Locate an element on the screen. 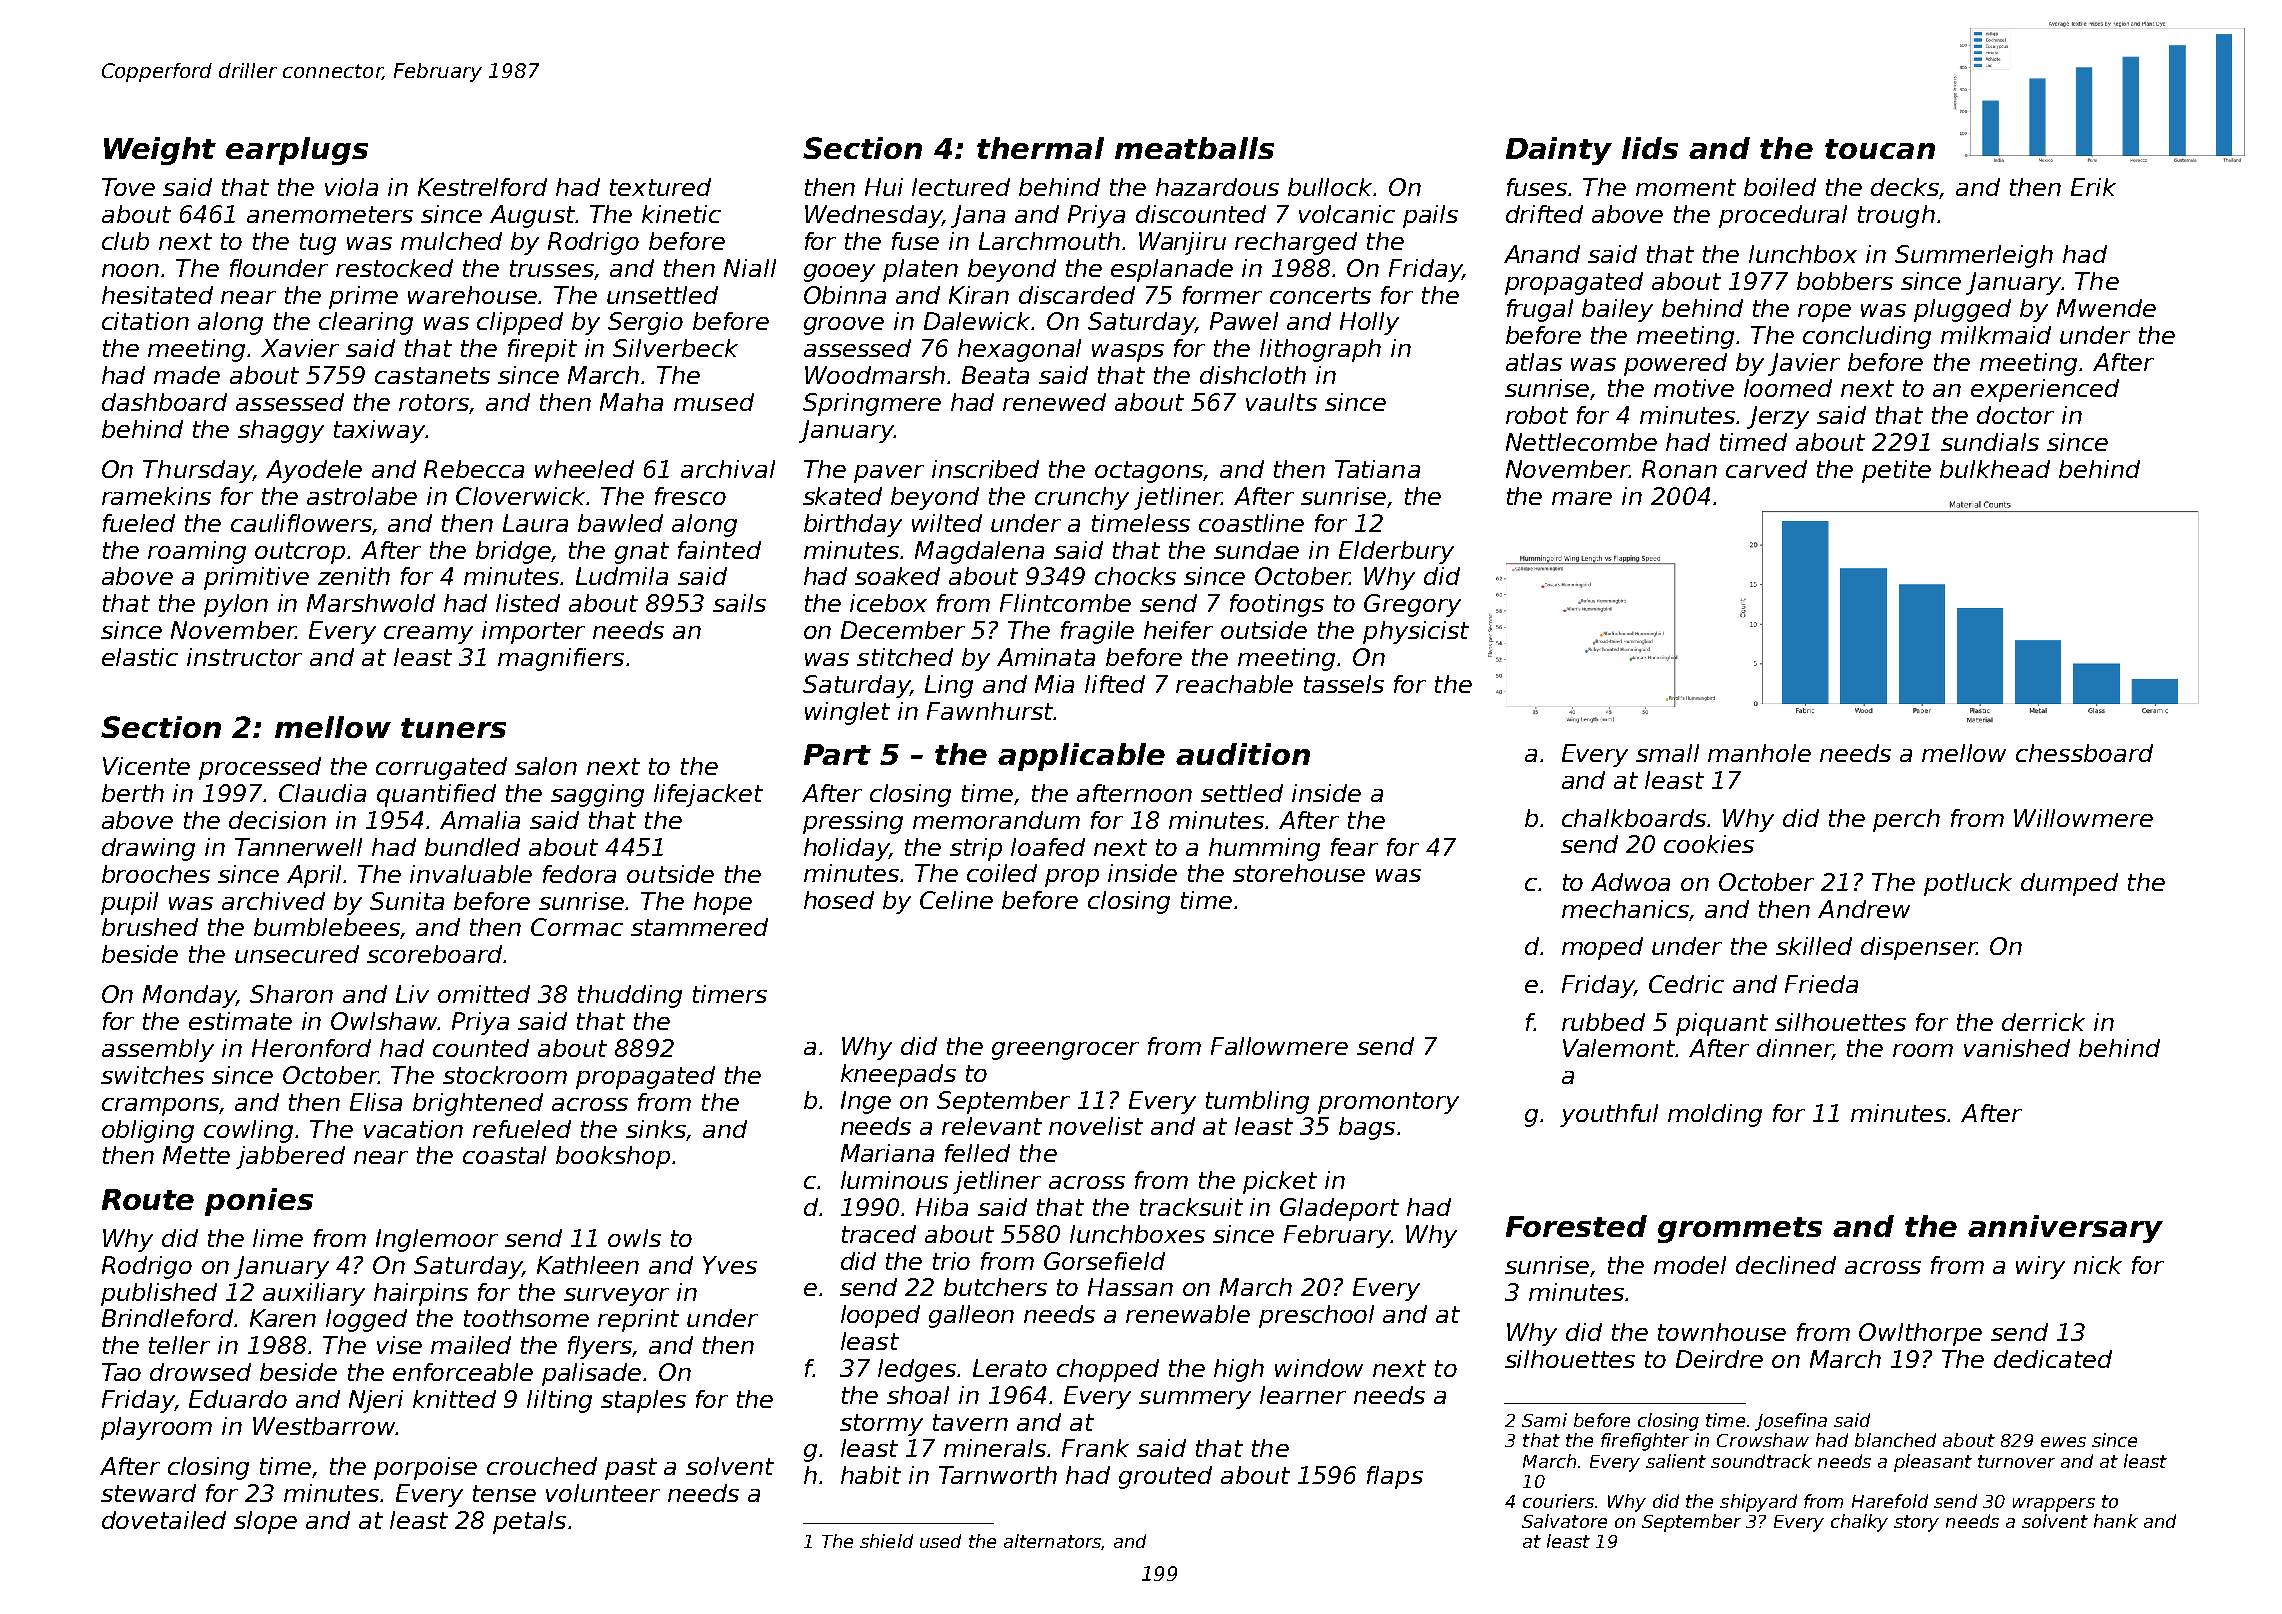 This screenshot has height=1614, width=2282. Jana is located at coordinates (978, 216).
